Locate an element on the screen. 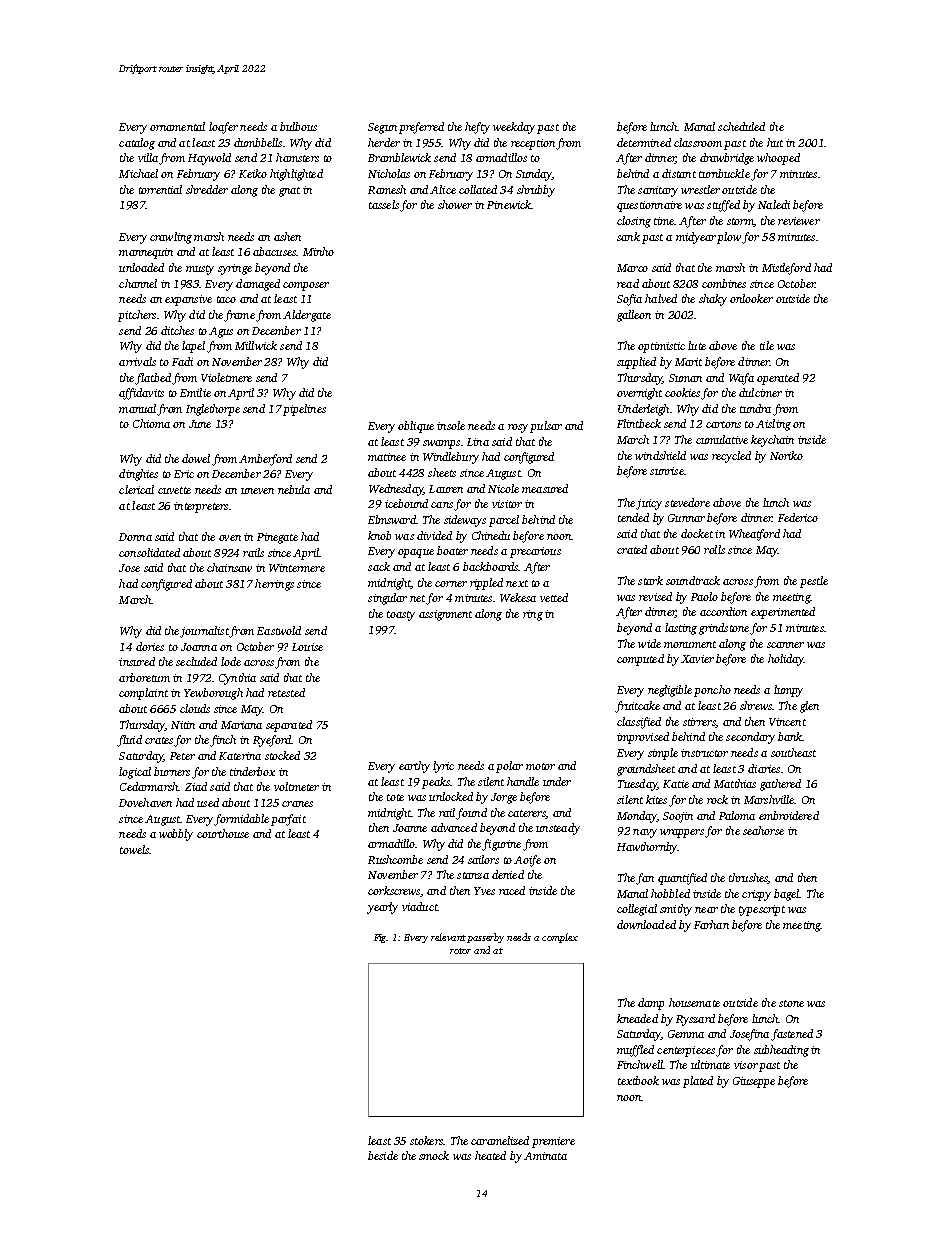  determined is located at coordinates (644, 142).
